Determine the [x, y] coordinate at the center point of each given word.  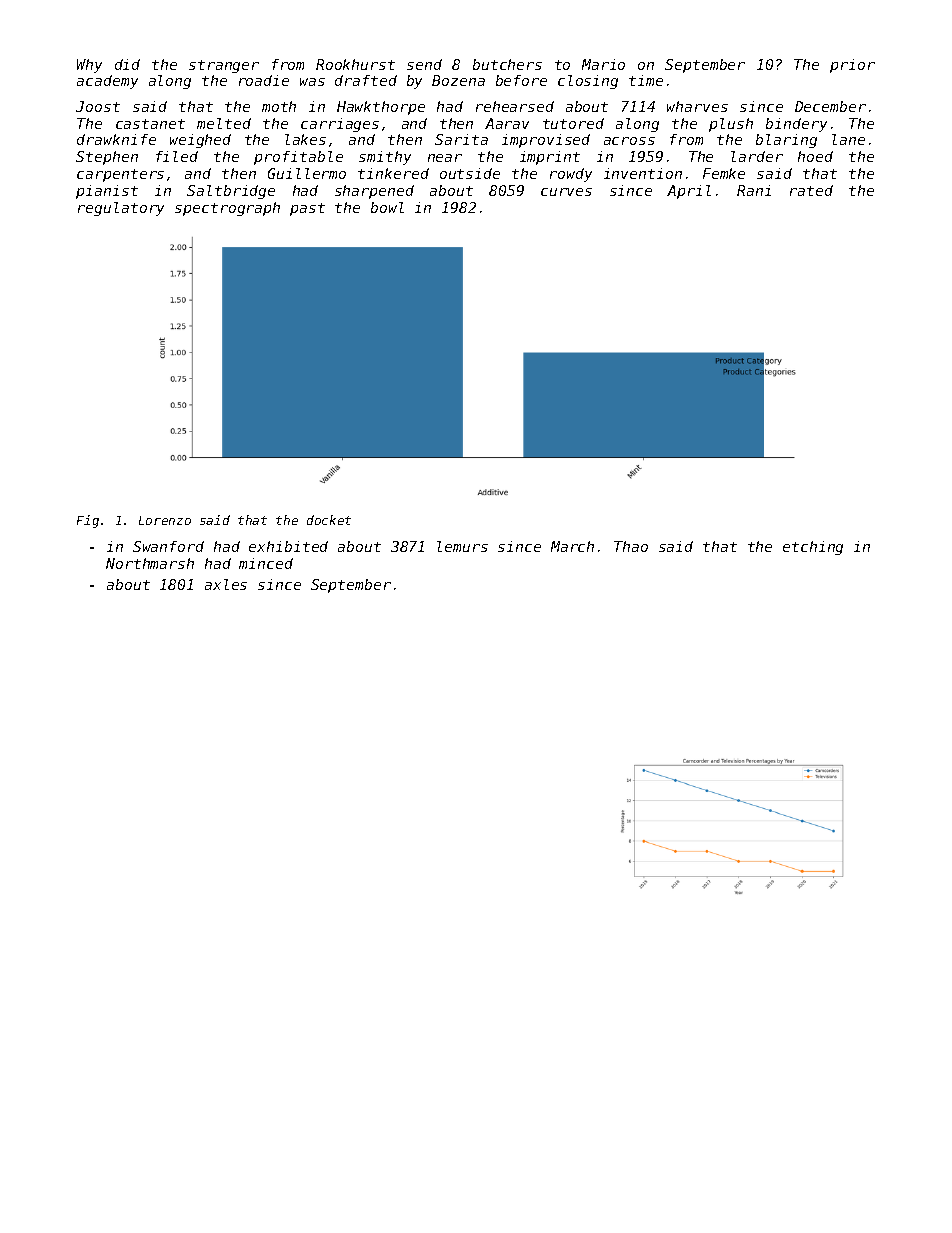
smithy [385, 158]
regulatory [121, 209]
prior [852, 66]
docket [329, 520]
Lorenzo [165, 520]
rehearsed [515, 106]
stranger [224, 66]
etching [813, 548]
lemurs [462, 546]
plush [731, 125]
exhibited [288, 546]
